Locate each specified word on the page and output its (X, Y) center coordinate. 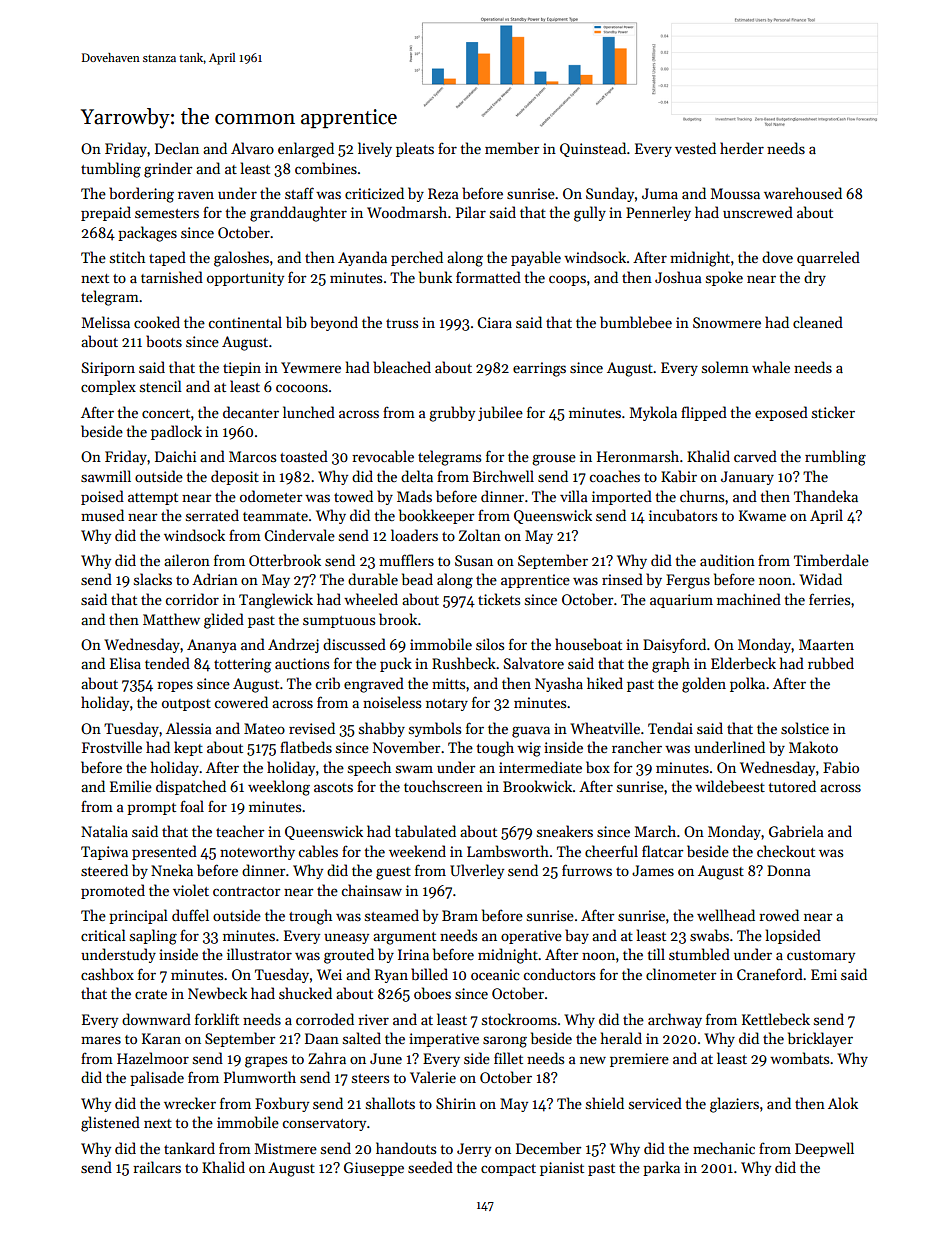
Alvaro (252, 148)
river (373, 1019)
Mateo (264, 728)
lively (375, 149)
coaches (615, 476)
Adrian (215, 579)
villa (574, 496)
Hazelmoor (153, 1058)
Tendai (670, 728)
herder (742, 148)
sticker (833, 412)
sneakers (565, 831)
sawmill (106, 476)
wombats (799, 1058)
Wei (329, 974)
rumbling (835, 458)
